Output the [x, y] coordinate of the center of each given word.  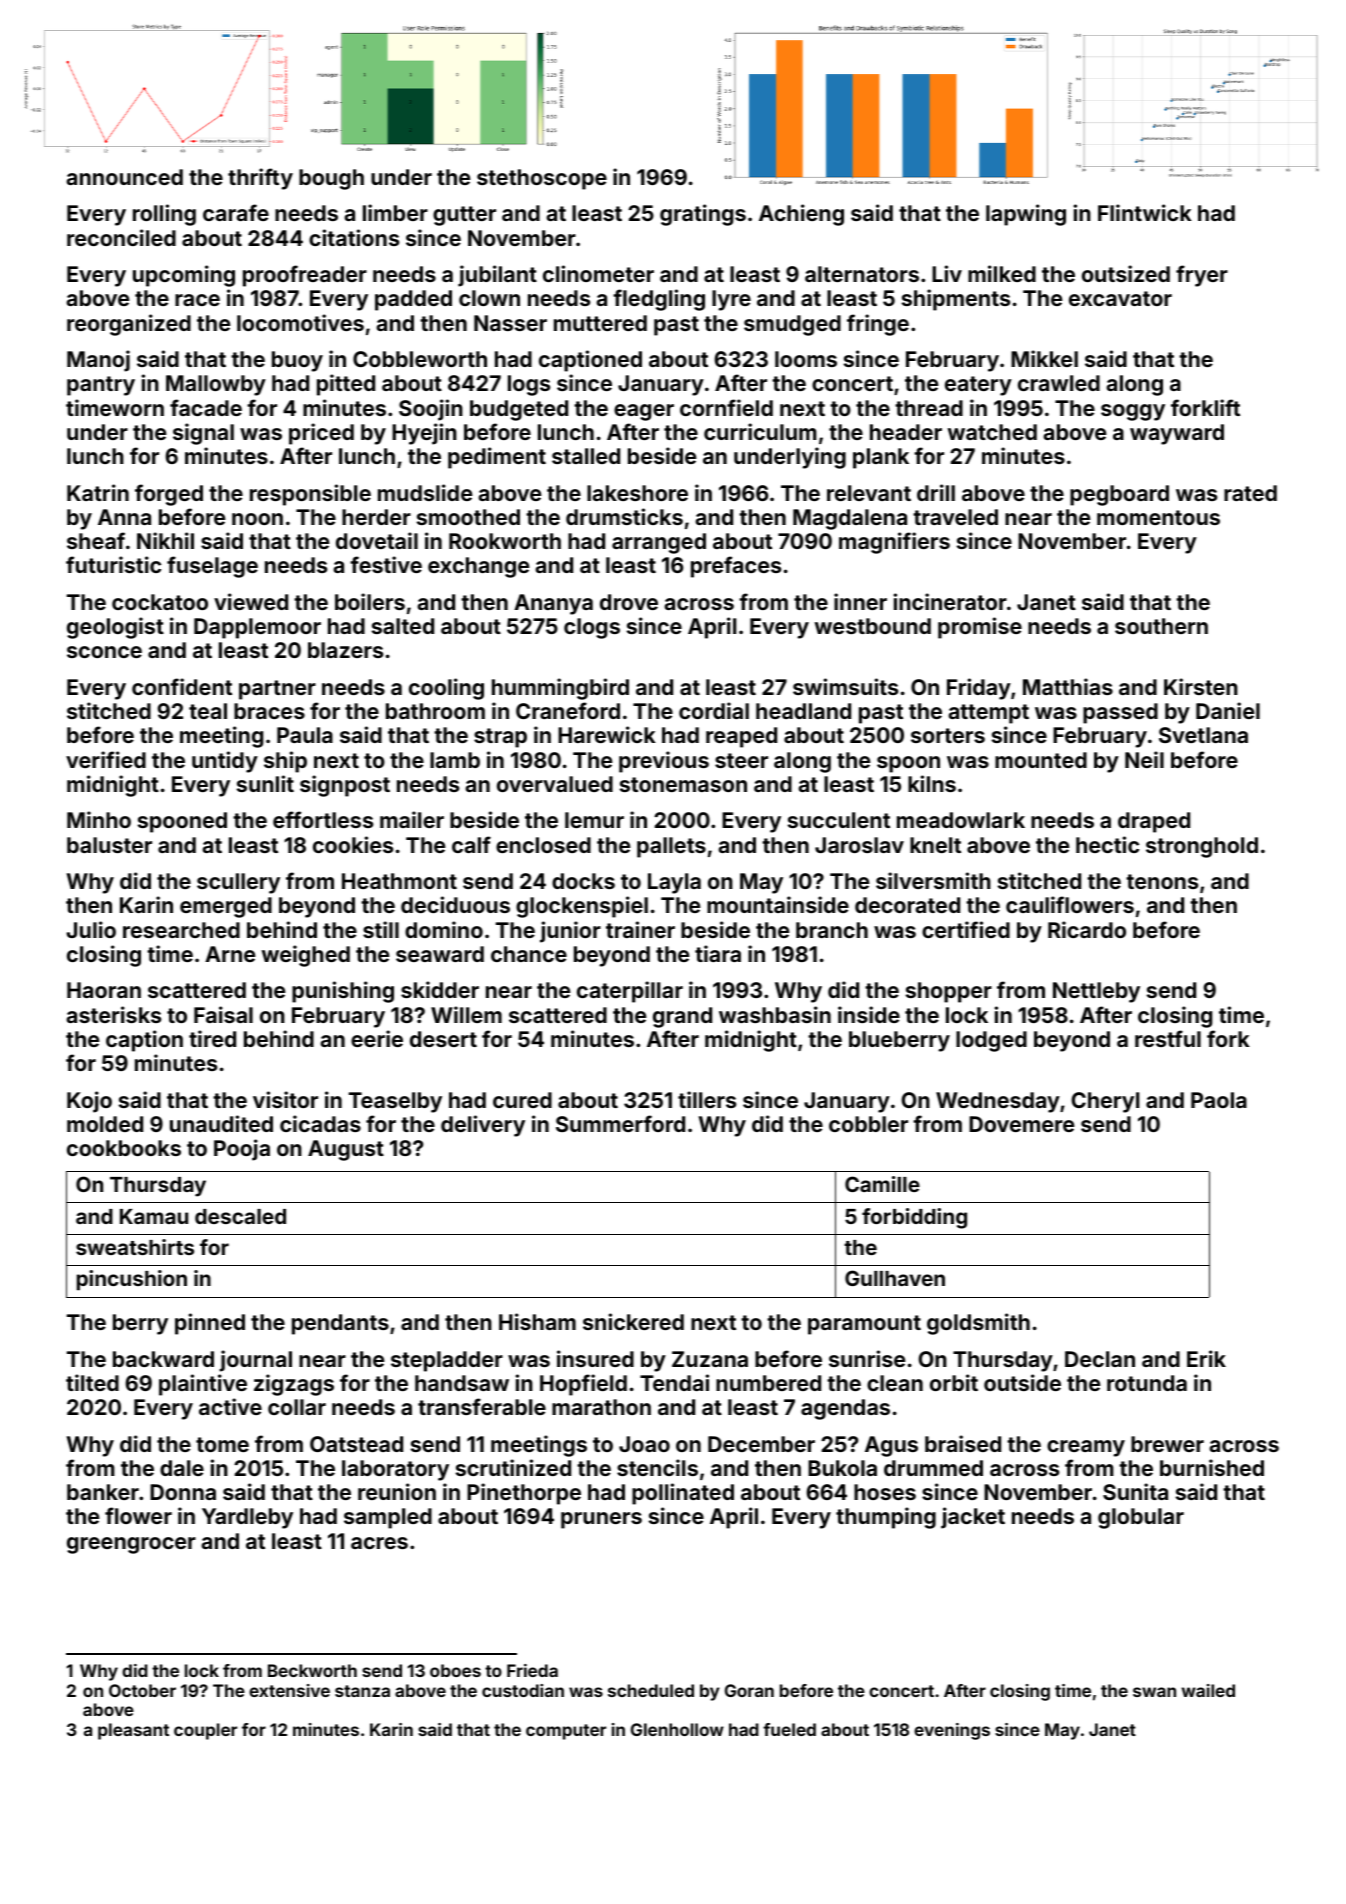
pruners [601, 1520]
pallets [671, 847]
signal [203, 434]
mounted [1041, 760]
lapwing [1026, 215]
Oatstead [356, 1444]
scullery [238, 883]
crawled [1059, 383]
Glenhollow [677, 1729]
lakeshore [637, 493]
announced [124, 177]
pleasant [133, 1731]
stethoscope [542, 179]
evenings [952, 1731]
